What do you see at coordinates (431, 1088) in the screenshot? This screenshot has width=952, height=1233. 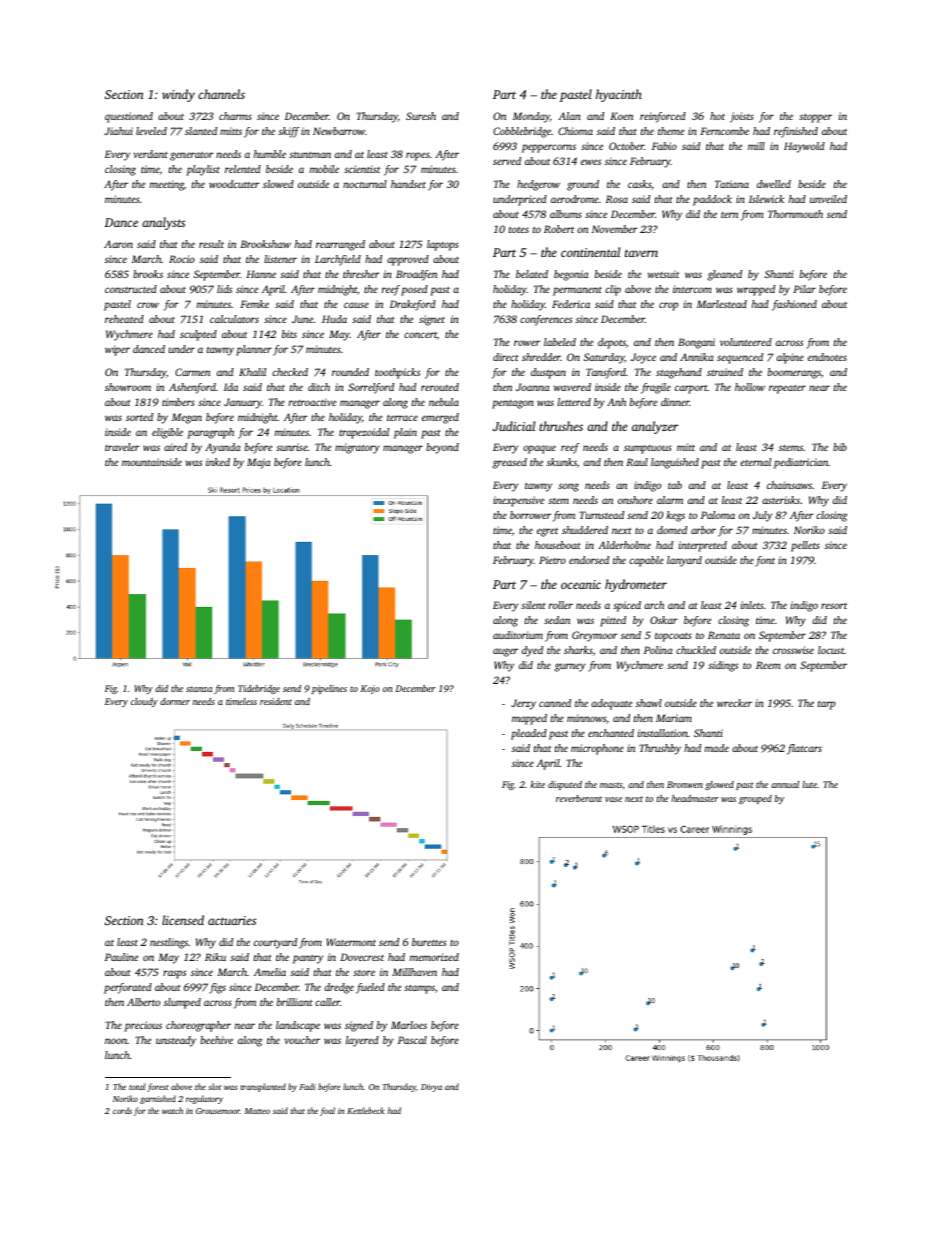 I see `Divya` at bounding box center [431, 1088].
